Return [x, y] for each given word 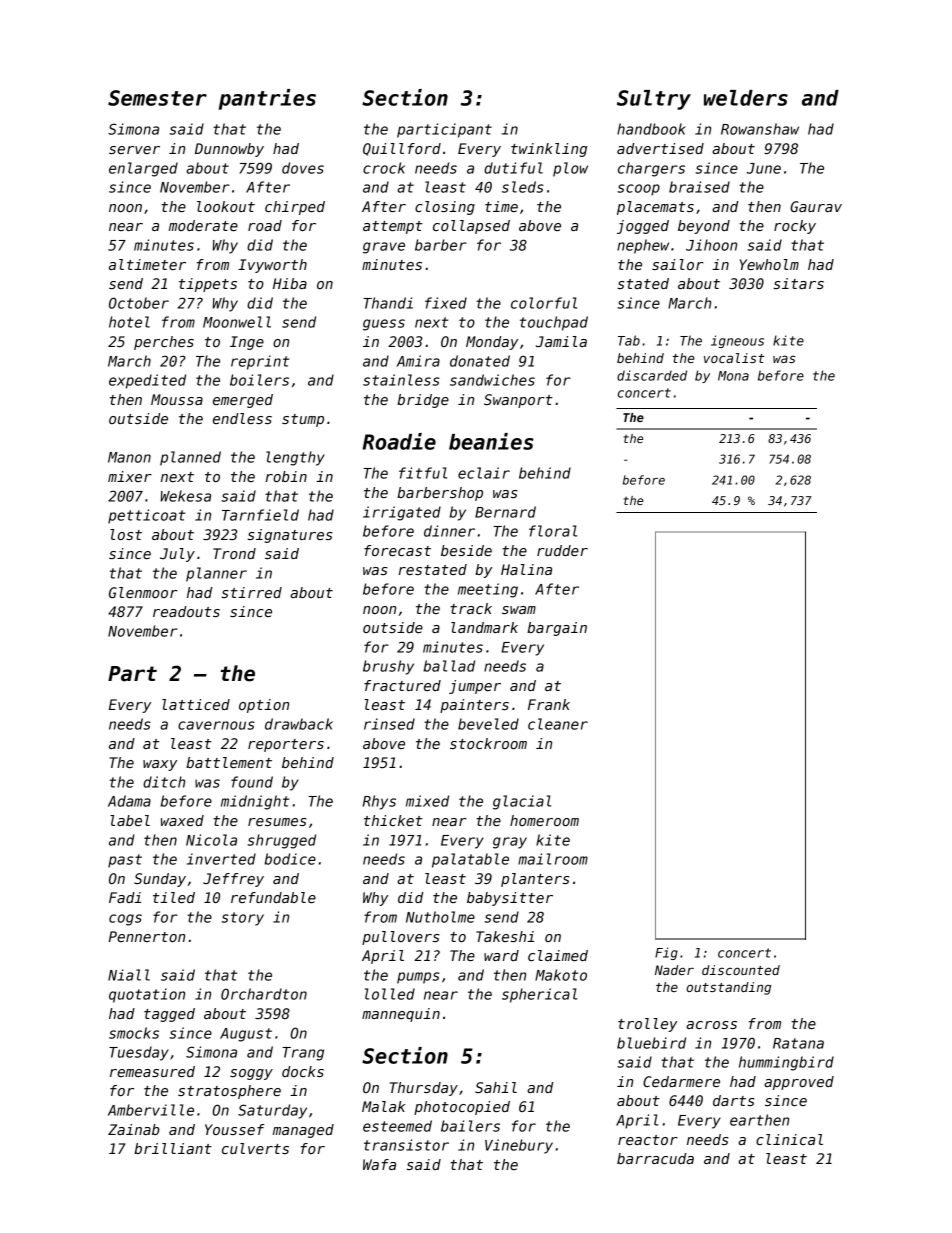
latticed [196, 704]
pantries [267, 99]
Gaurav [816, 206]
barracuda [655, 1158]
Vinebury [519, 1146]
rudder [562, 550]
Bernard [505, 512]
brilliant [173, 1148]
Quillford [402, 149]
